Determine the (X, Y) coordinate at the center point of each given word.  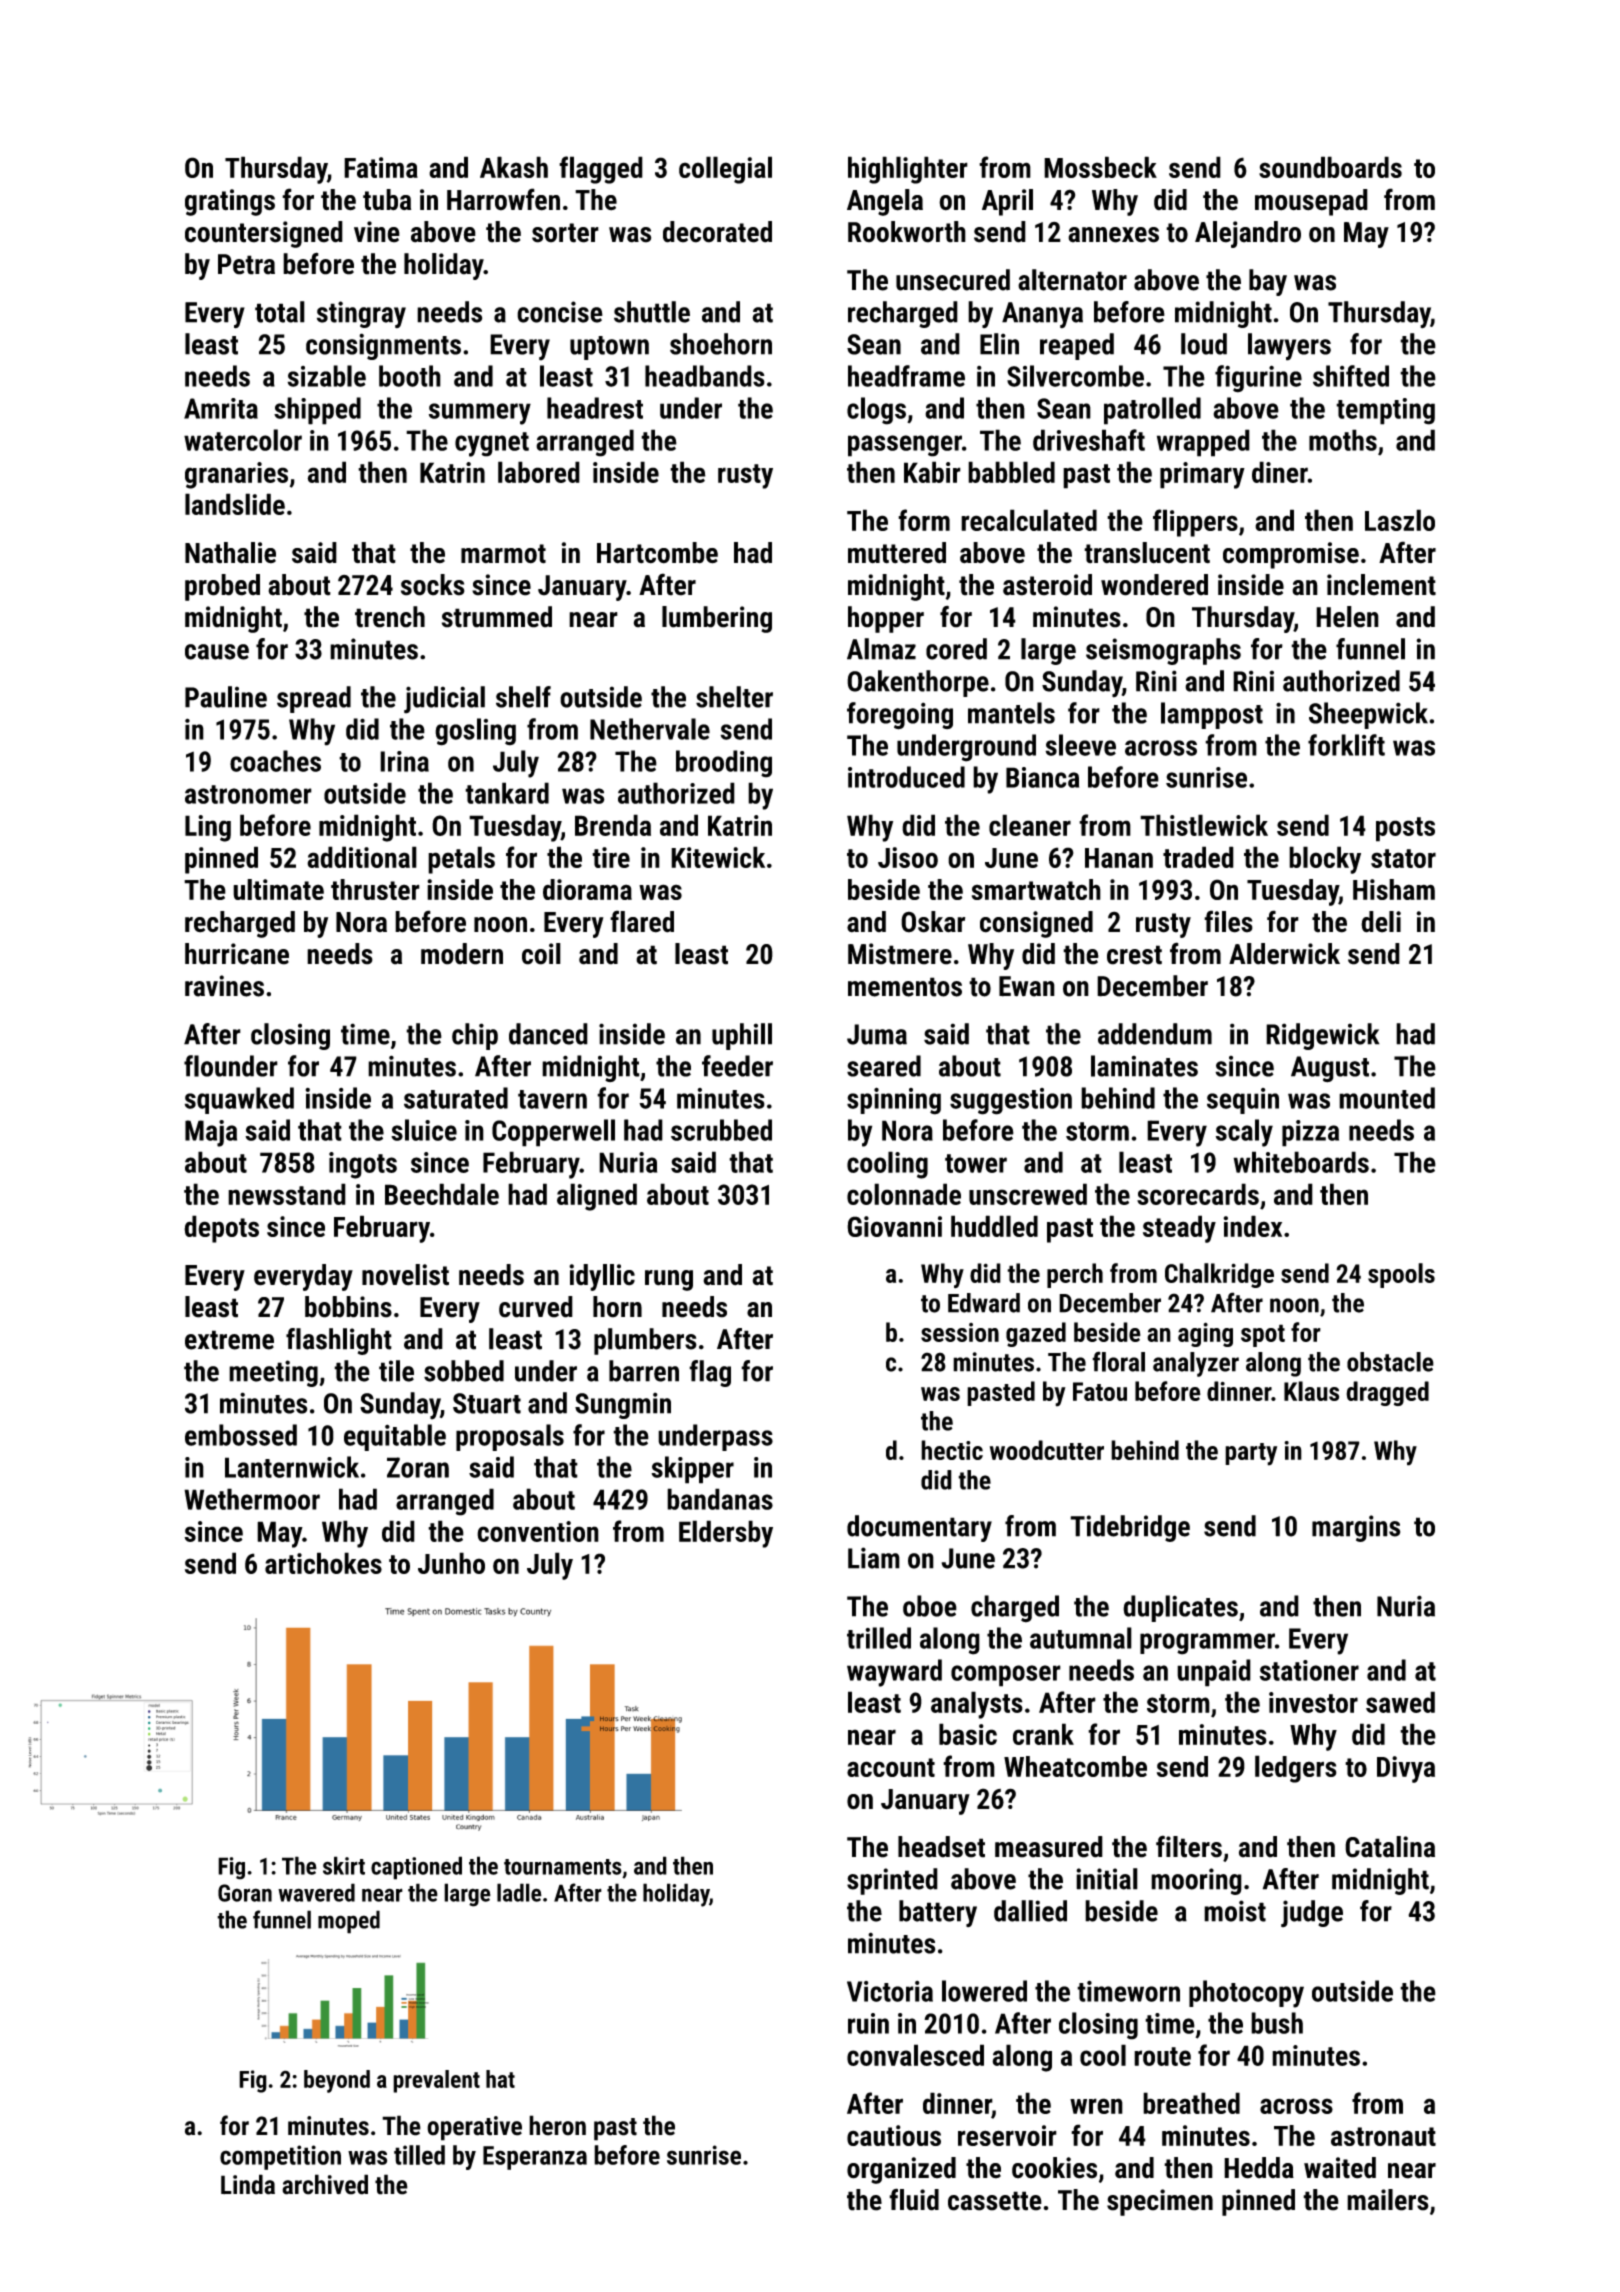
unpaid (1214, 1673)
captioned (416, 1868)
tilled (419, 2155)
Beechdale (442, 1194)
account (891, 1767)
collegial (725, 170)
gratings (230, 202)
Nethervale (650, 729)
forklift (1346, 745)
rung (669, 1280)
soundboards (1330, 167)
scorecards (1198, 1194)
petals (461, 860)
